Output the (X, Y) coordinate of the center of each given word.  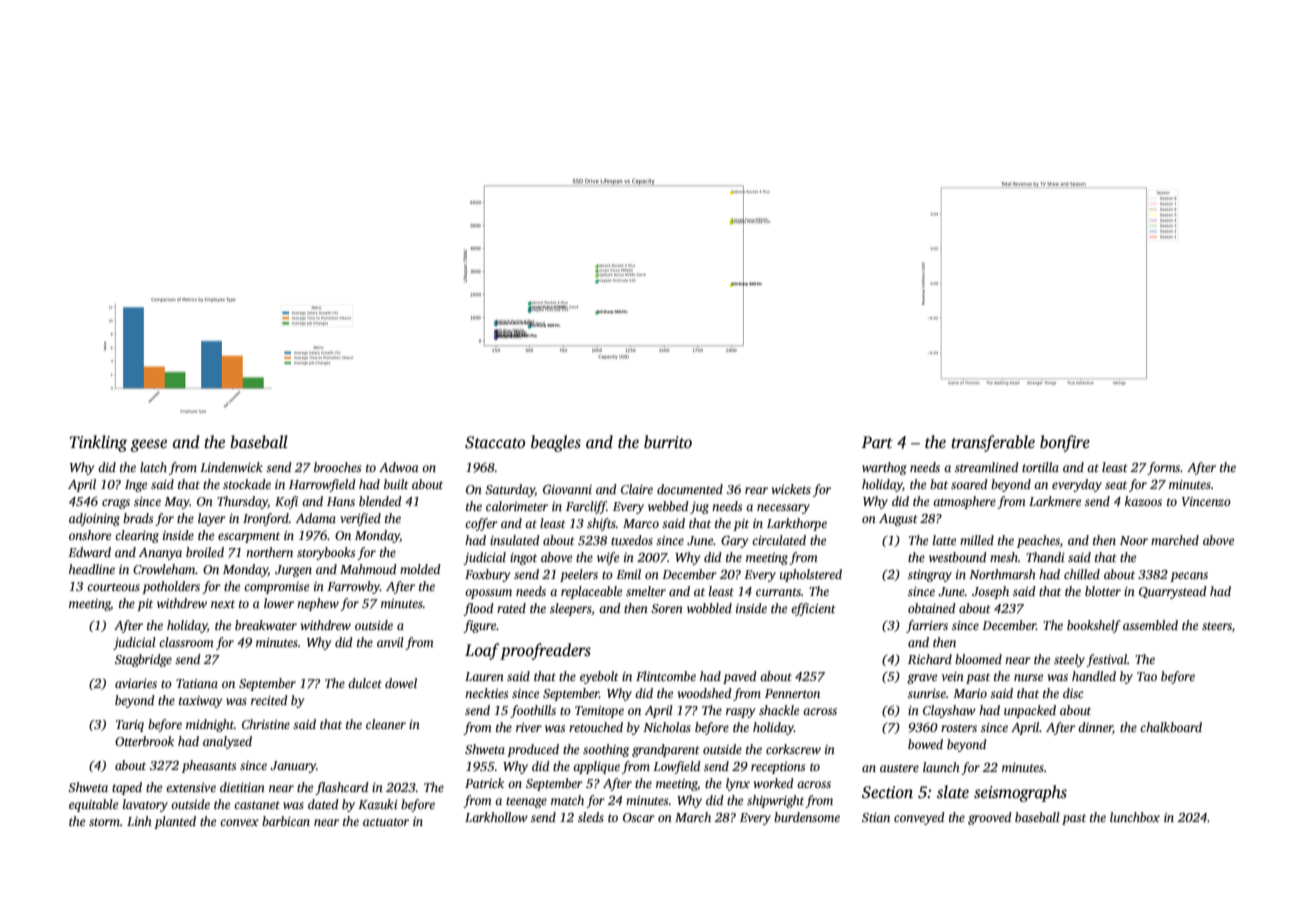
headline (92, 569)
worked (774, 783)
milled (977, 540)
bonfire (1065, 443)
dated (323, 804)
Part (877, 442)
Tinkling (98, 443)
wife (608, 558)
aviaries (136, 683)
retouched (596, 727)
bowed (925, 744)
